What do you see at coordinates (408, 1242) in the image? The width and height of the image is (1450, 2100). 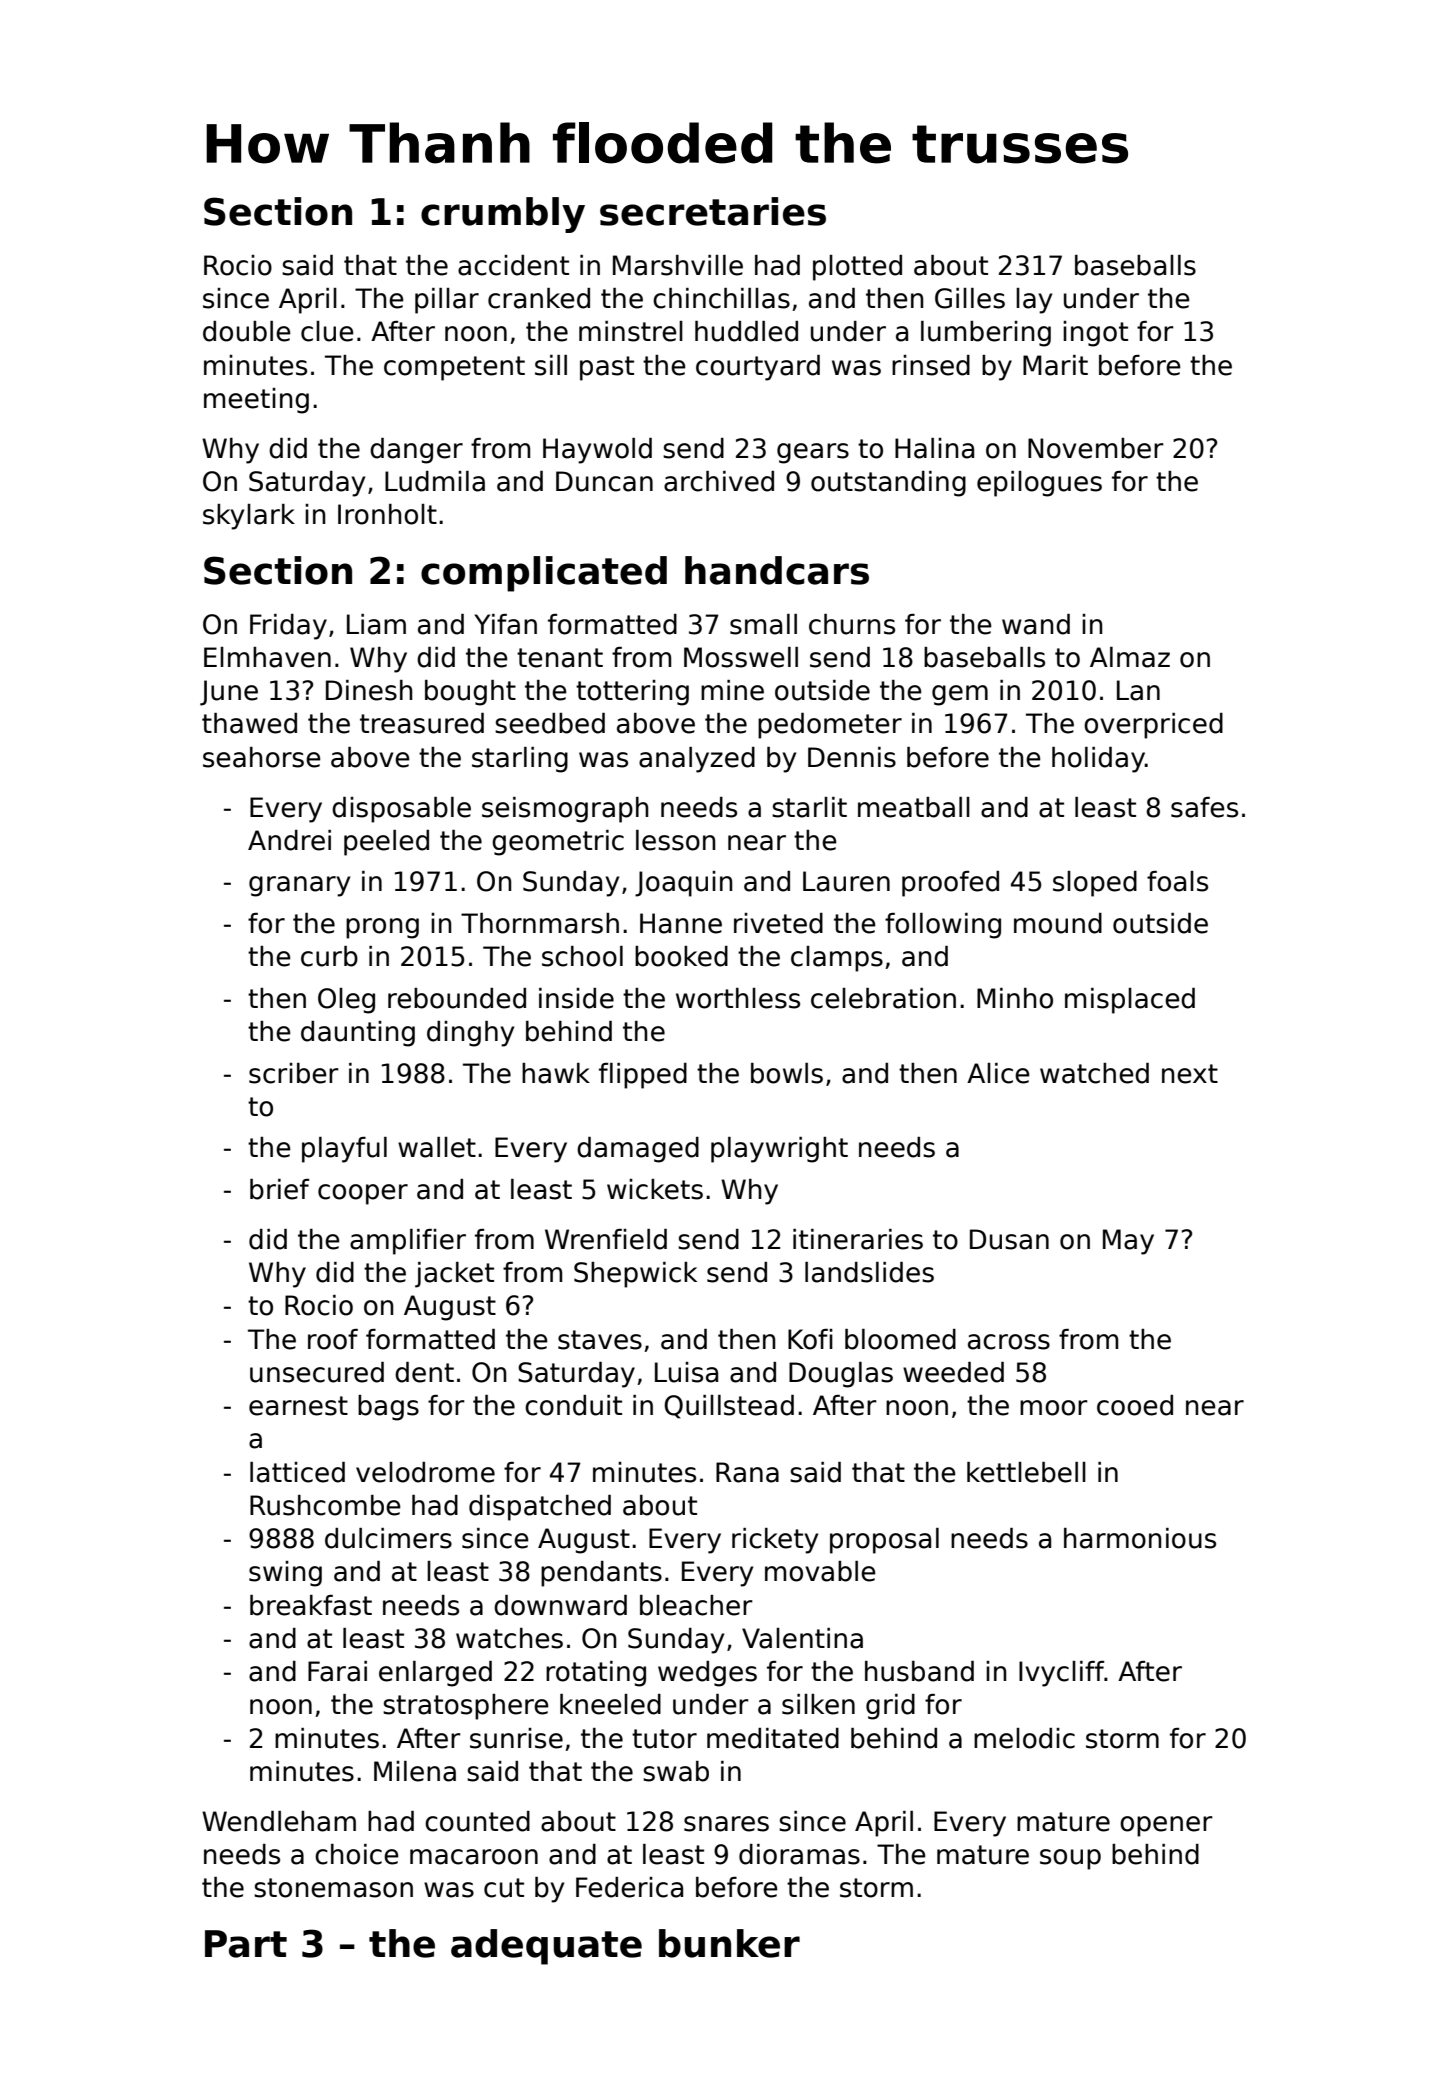 I see `amplifier` at bounding box center [408, 1242].
